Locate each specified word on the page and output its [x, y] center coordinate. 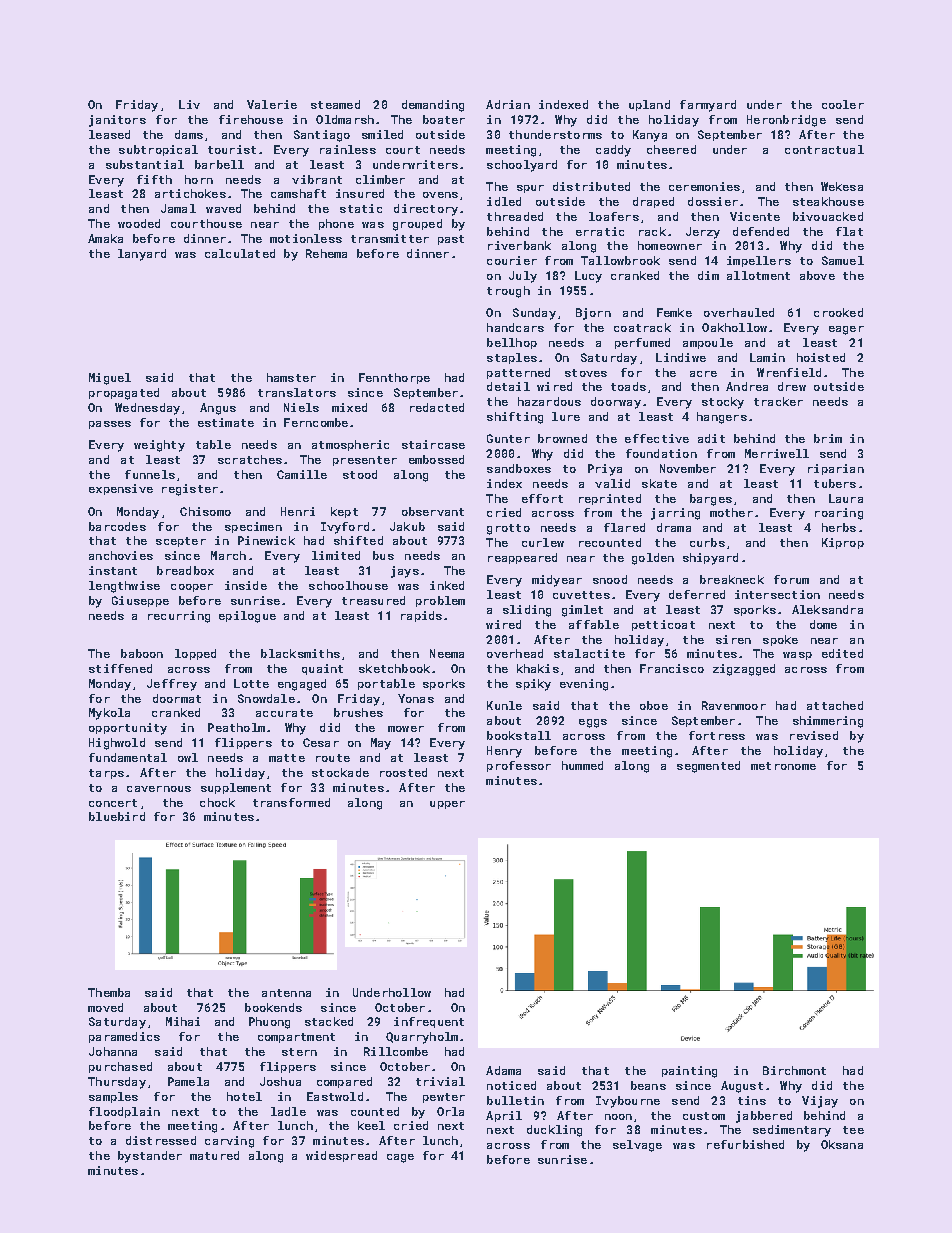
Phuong [269, 1023]
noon [618, 1117]
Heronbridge [786, 121]
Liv [189, 104]
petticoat [663, 625]
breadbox [185, 570]
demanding [433, 106]
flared [624, 527]
